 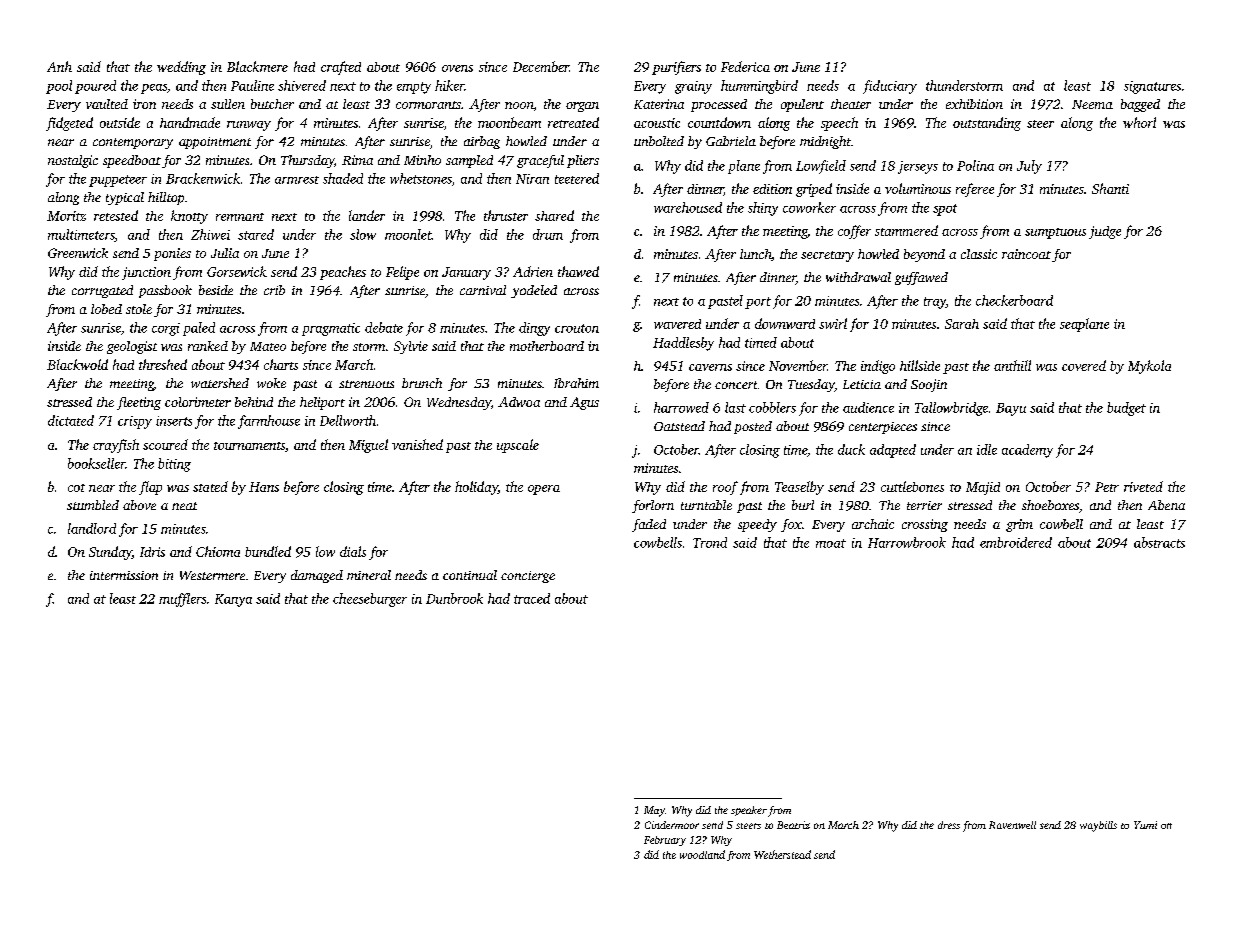 What do you see at coordinates (1110, 188) in the document?
I see `Shanti` at bounding box center [1110, 188].
